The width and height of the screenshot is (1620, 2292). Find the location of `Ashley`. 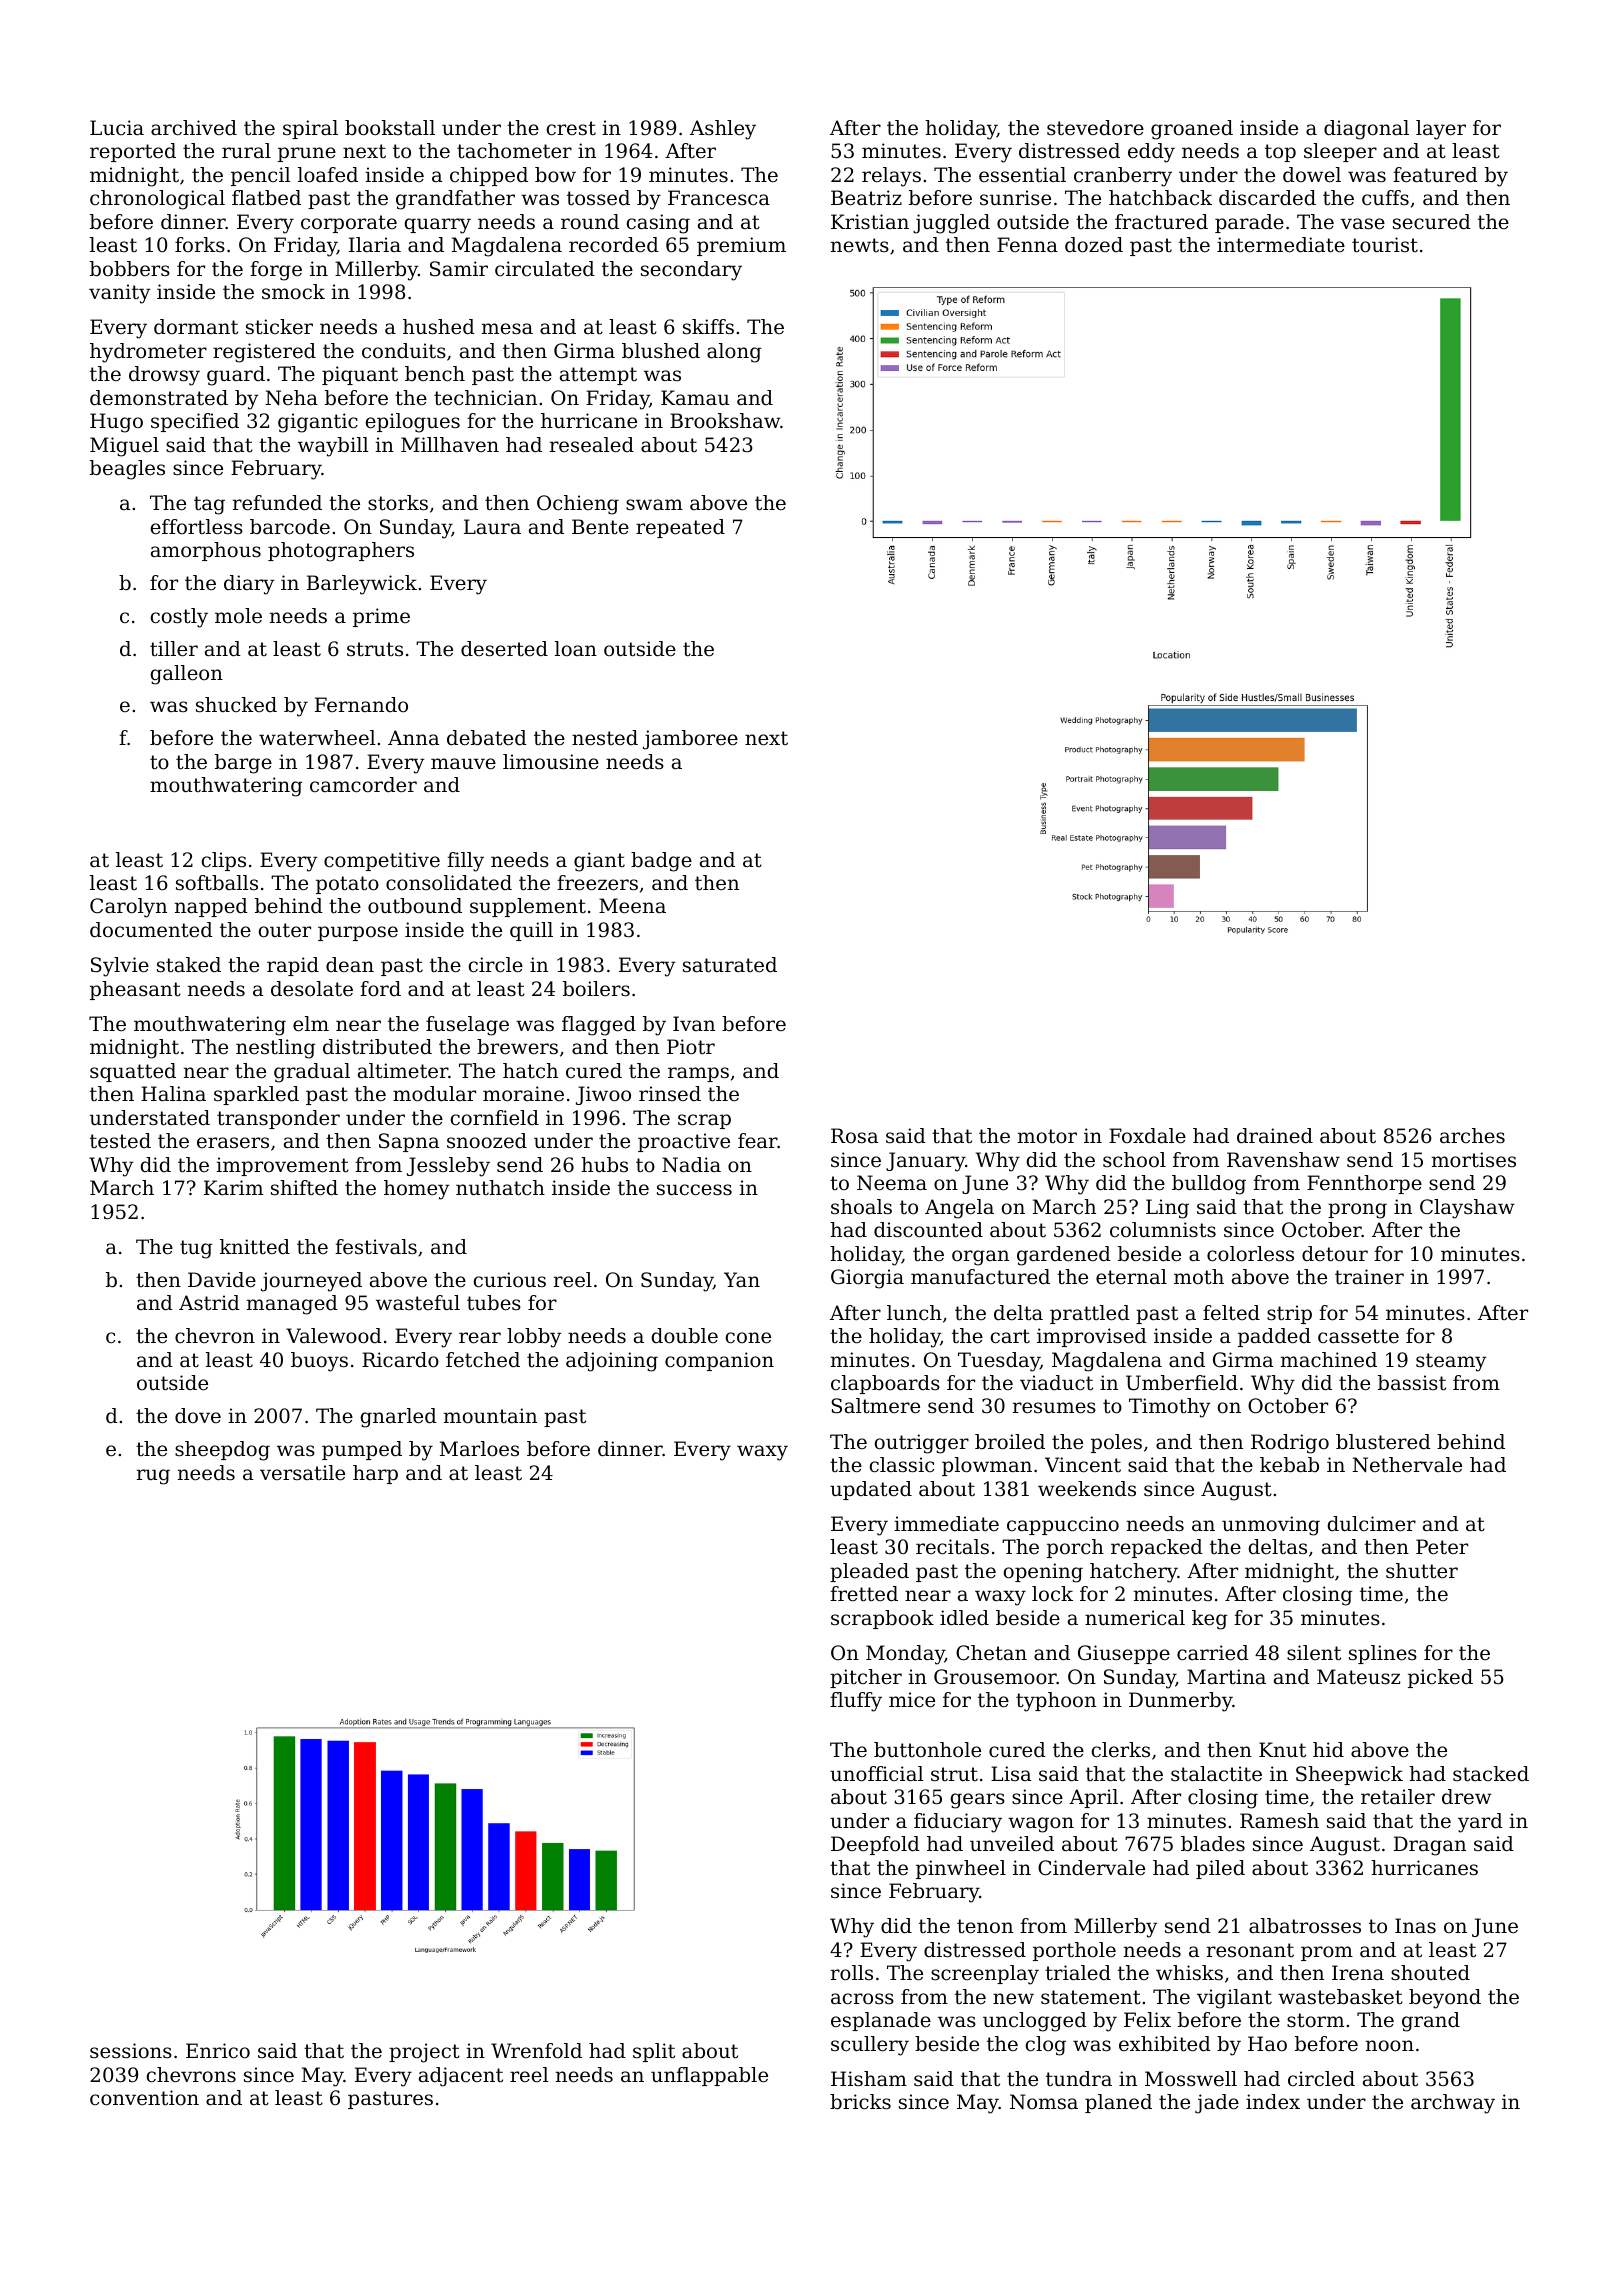

Ashley is located at coordinates (723, 130).
